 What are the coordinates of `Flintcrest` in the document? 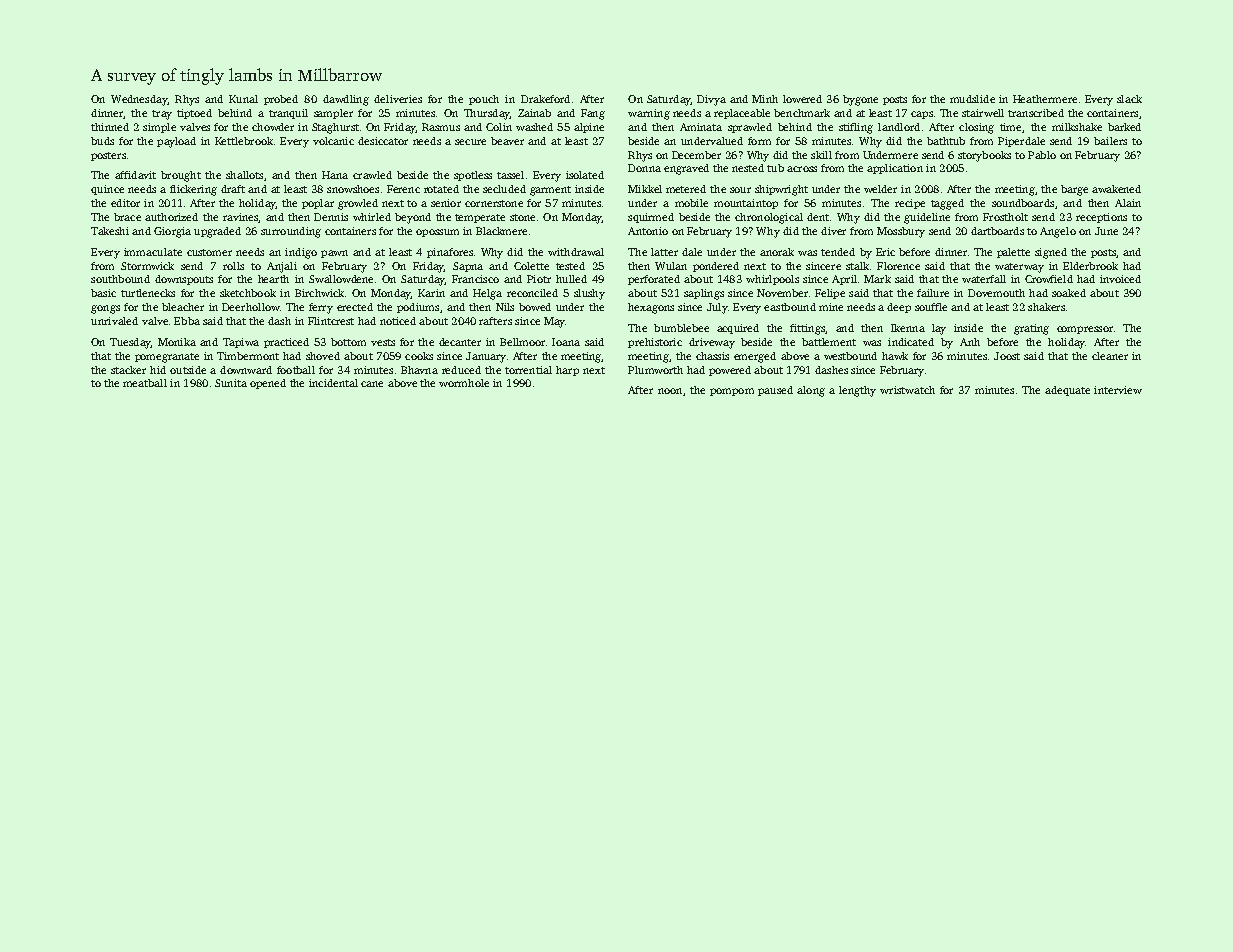 It's located at (331, 321).
